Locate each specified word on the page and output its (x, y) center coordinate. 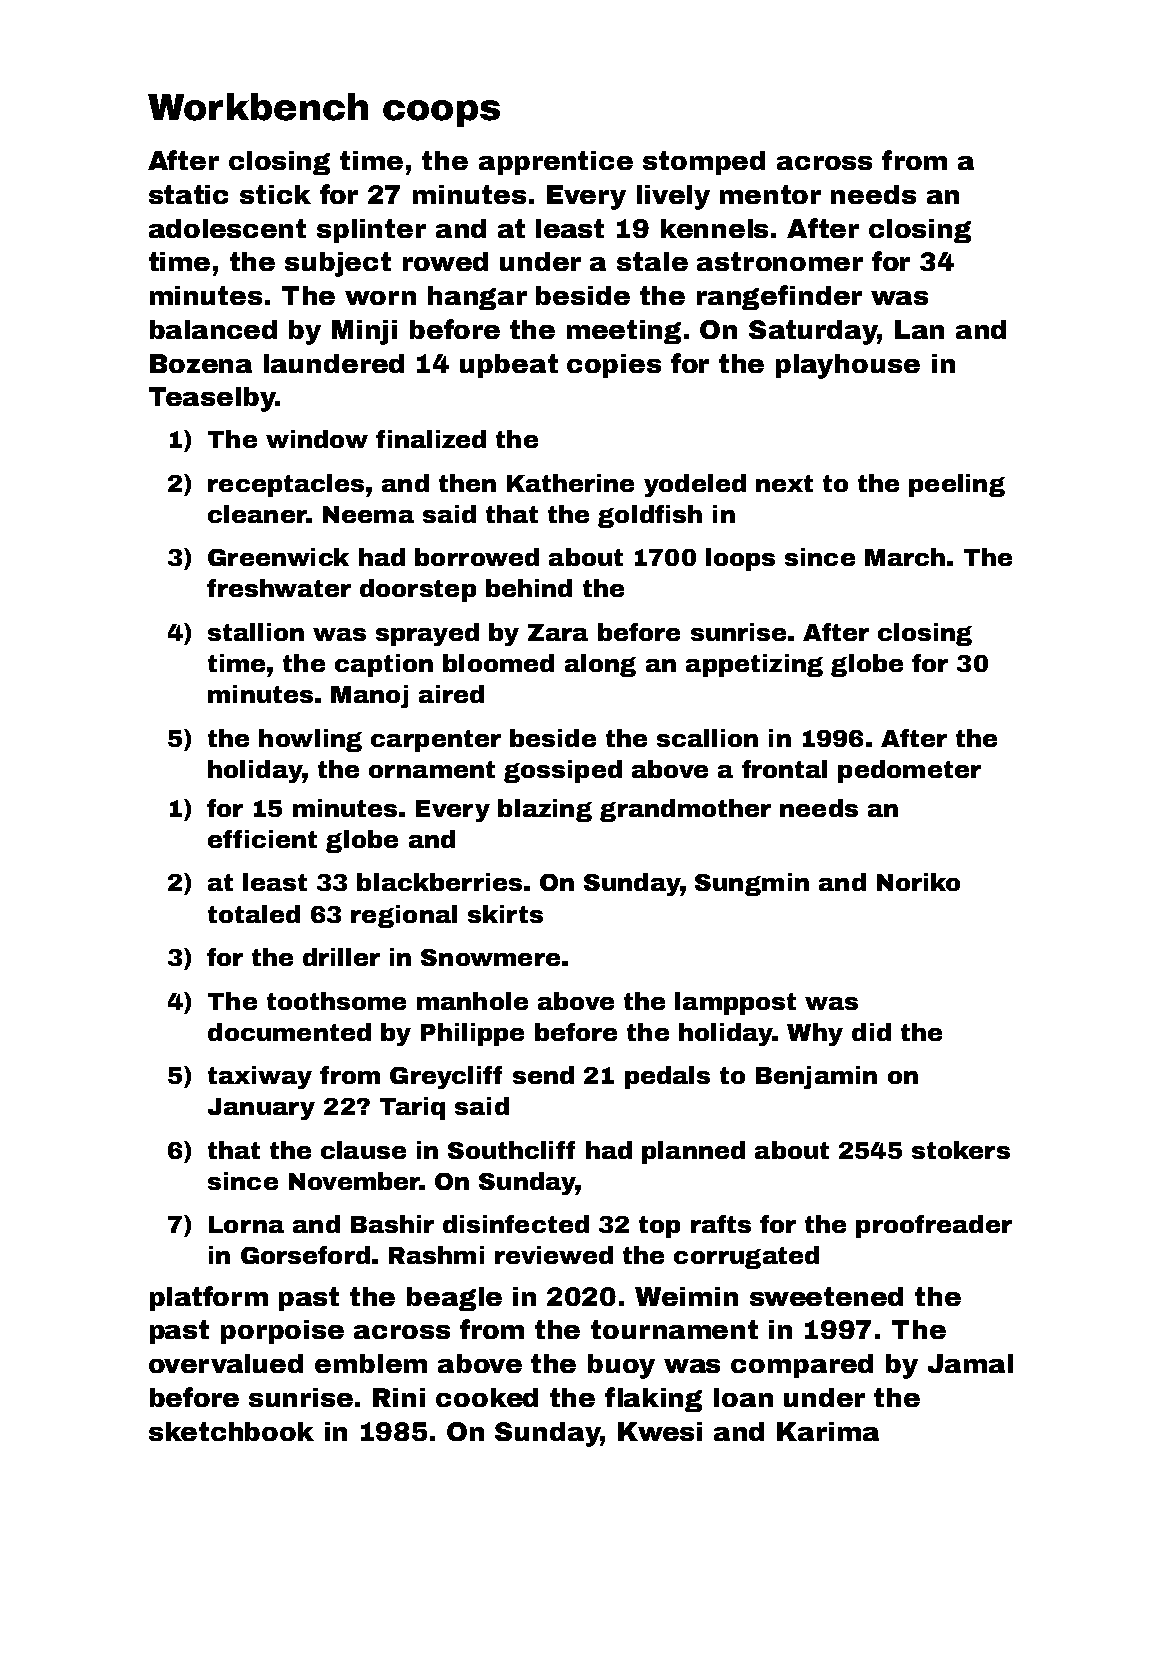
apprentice (556, 163)
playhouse (848, 366)
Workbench (258, 107)
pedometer (909, 771)
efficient (262, 839)
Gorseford (305, 1255)
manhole (472, 1001)
